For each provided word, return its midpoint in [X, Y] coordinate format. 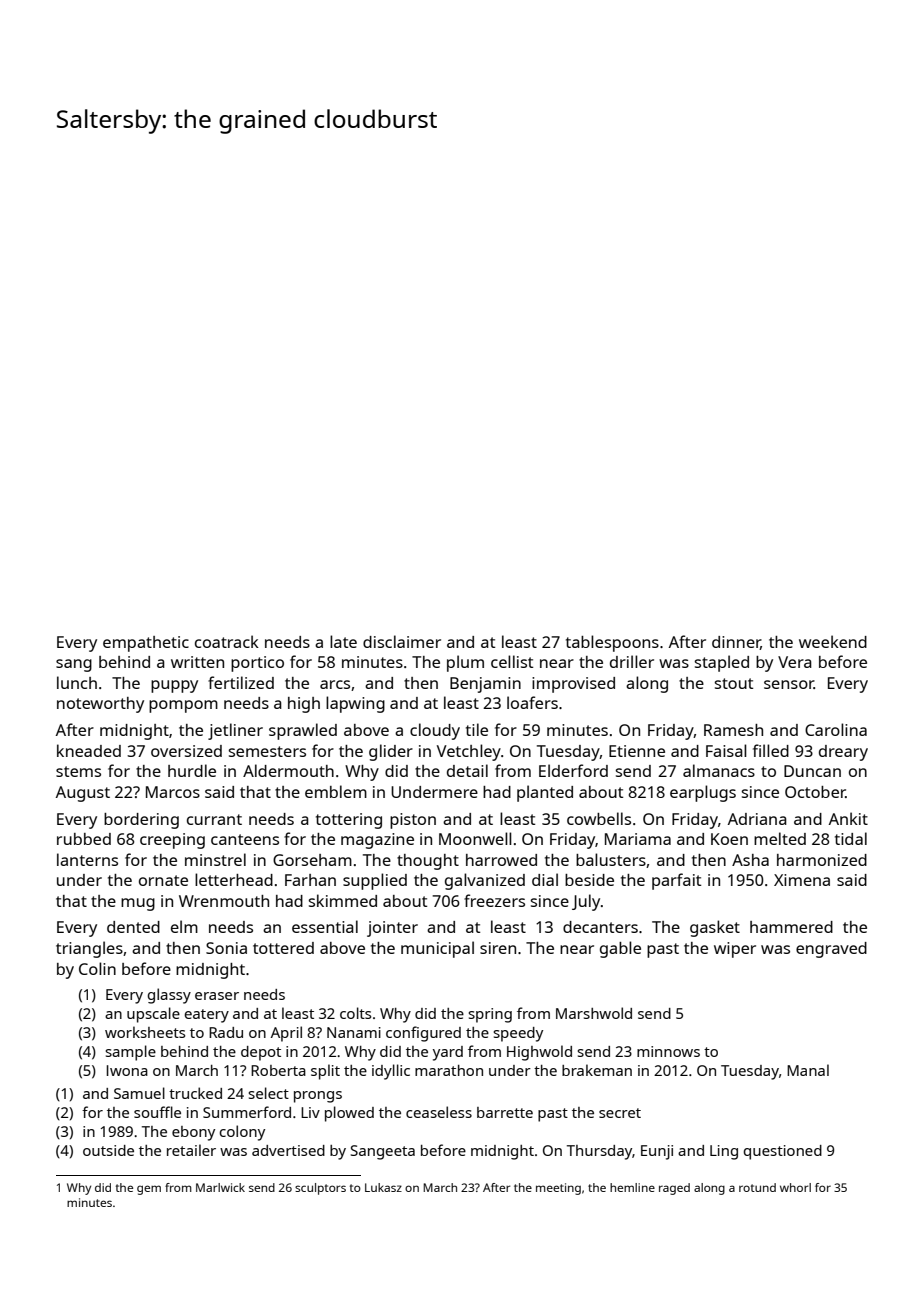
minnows [668, 1051]
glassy [169, 996]
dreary [843, 753]
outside [108, 1150]
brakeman [597, 1070]
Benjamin [485, 685]
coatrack [227, 641]
